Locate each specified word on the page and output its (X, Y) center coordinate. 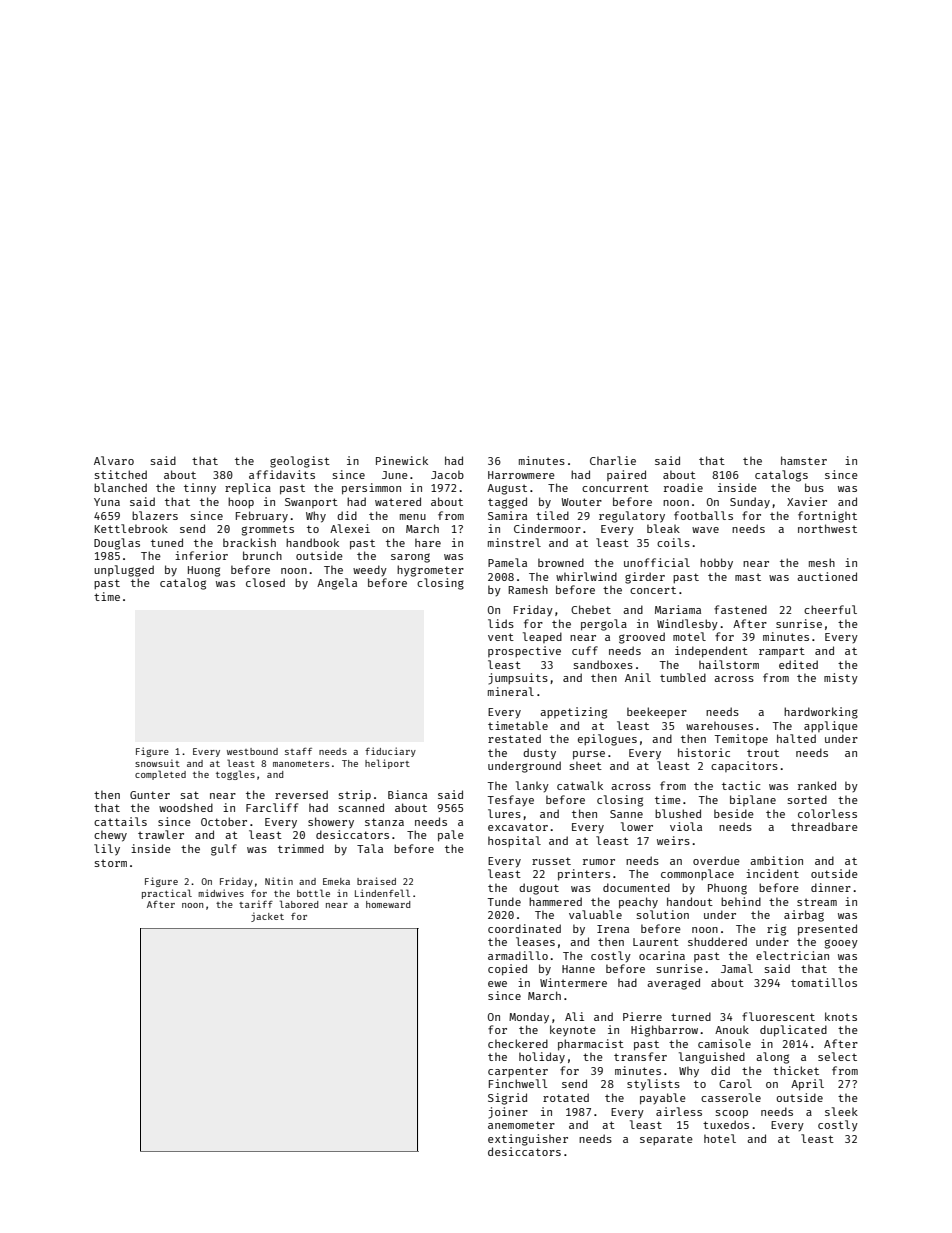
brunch (262, 555)
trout (763, 753)
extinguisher (528, 1140)
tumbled (683, 677)
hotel (720, 1138)
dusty (539, 754)
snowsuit (157, 763)
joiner (508, 1113)
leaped (542, 637)
